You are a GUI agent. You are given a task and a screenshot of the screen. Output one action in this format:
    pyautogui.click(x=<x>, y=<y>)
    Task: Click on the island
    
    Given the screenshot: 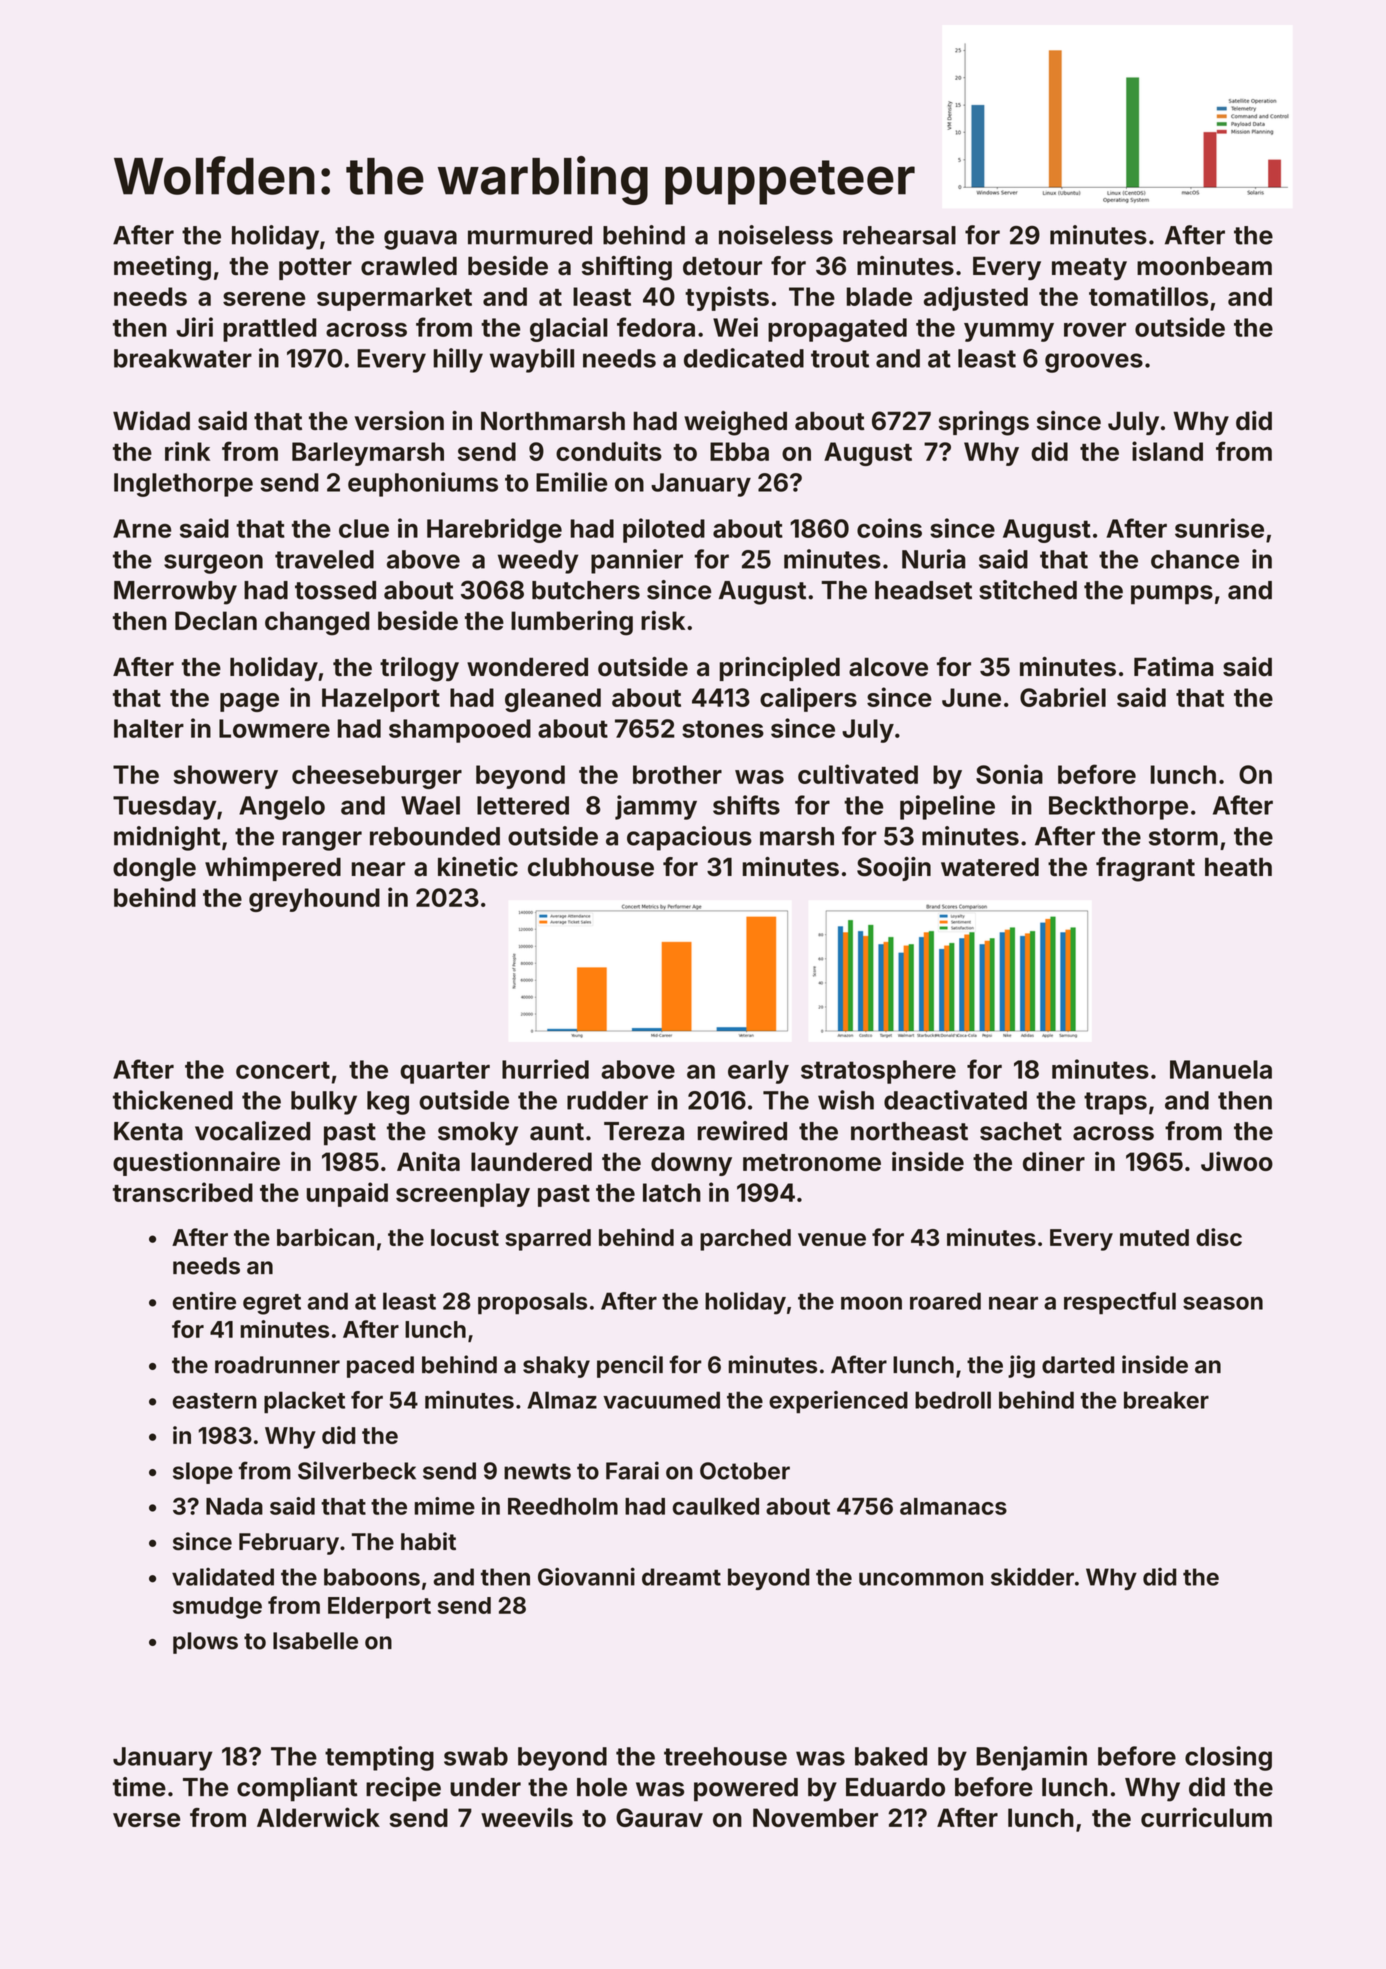 What is the action you would take?
    pyautogui.click(x=1167, y=451)
